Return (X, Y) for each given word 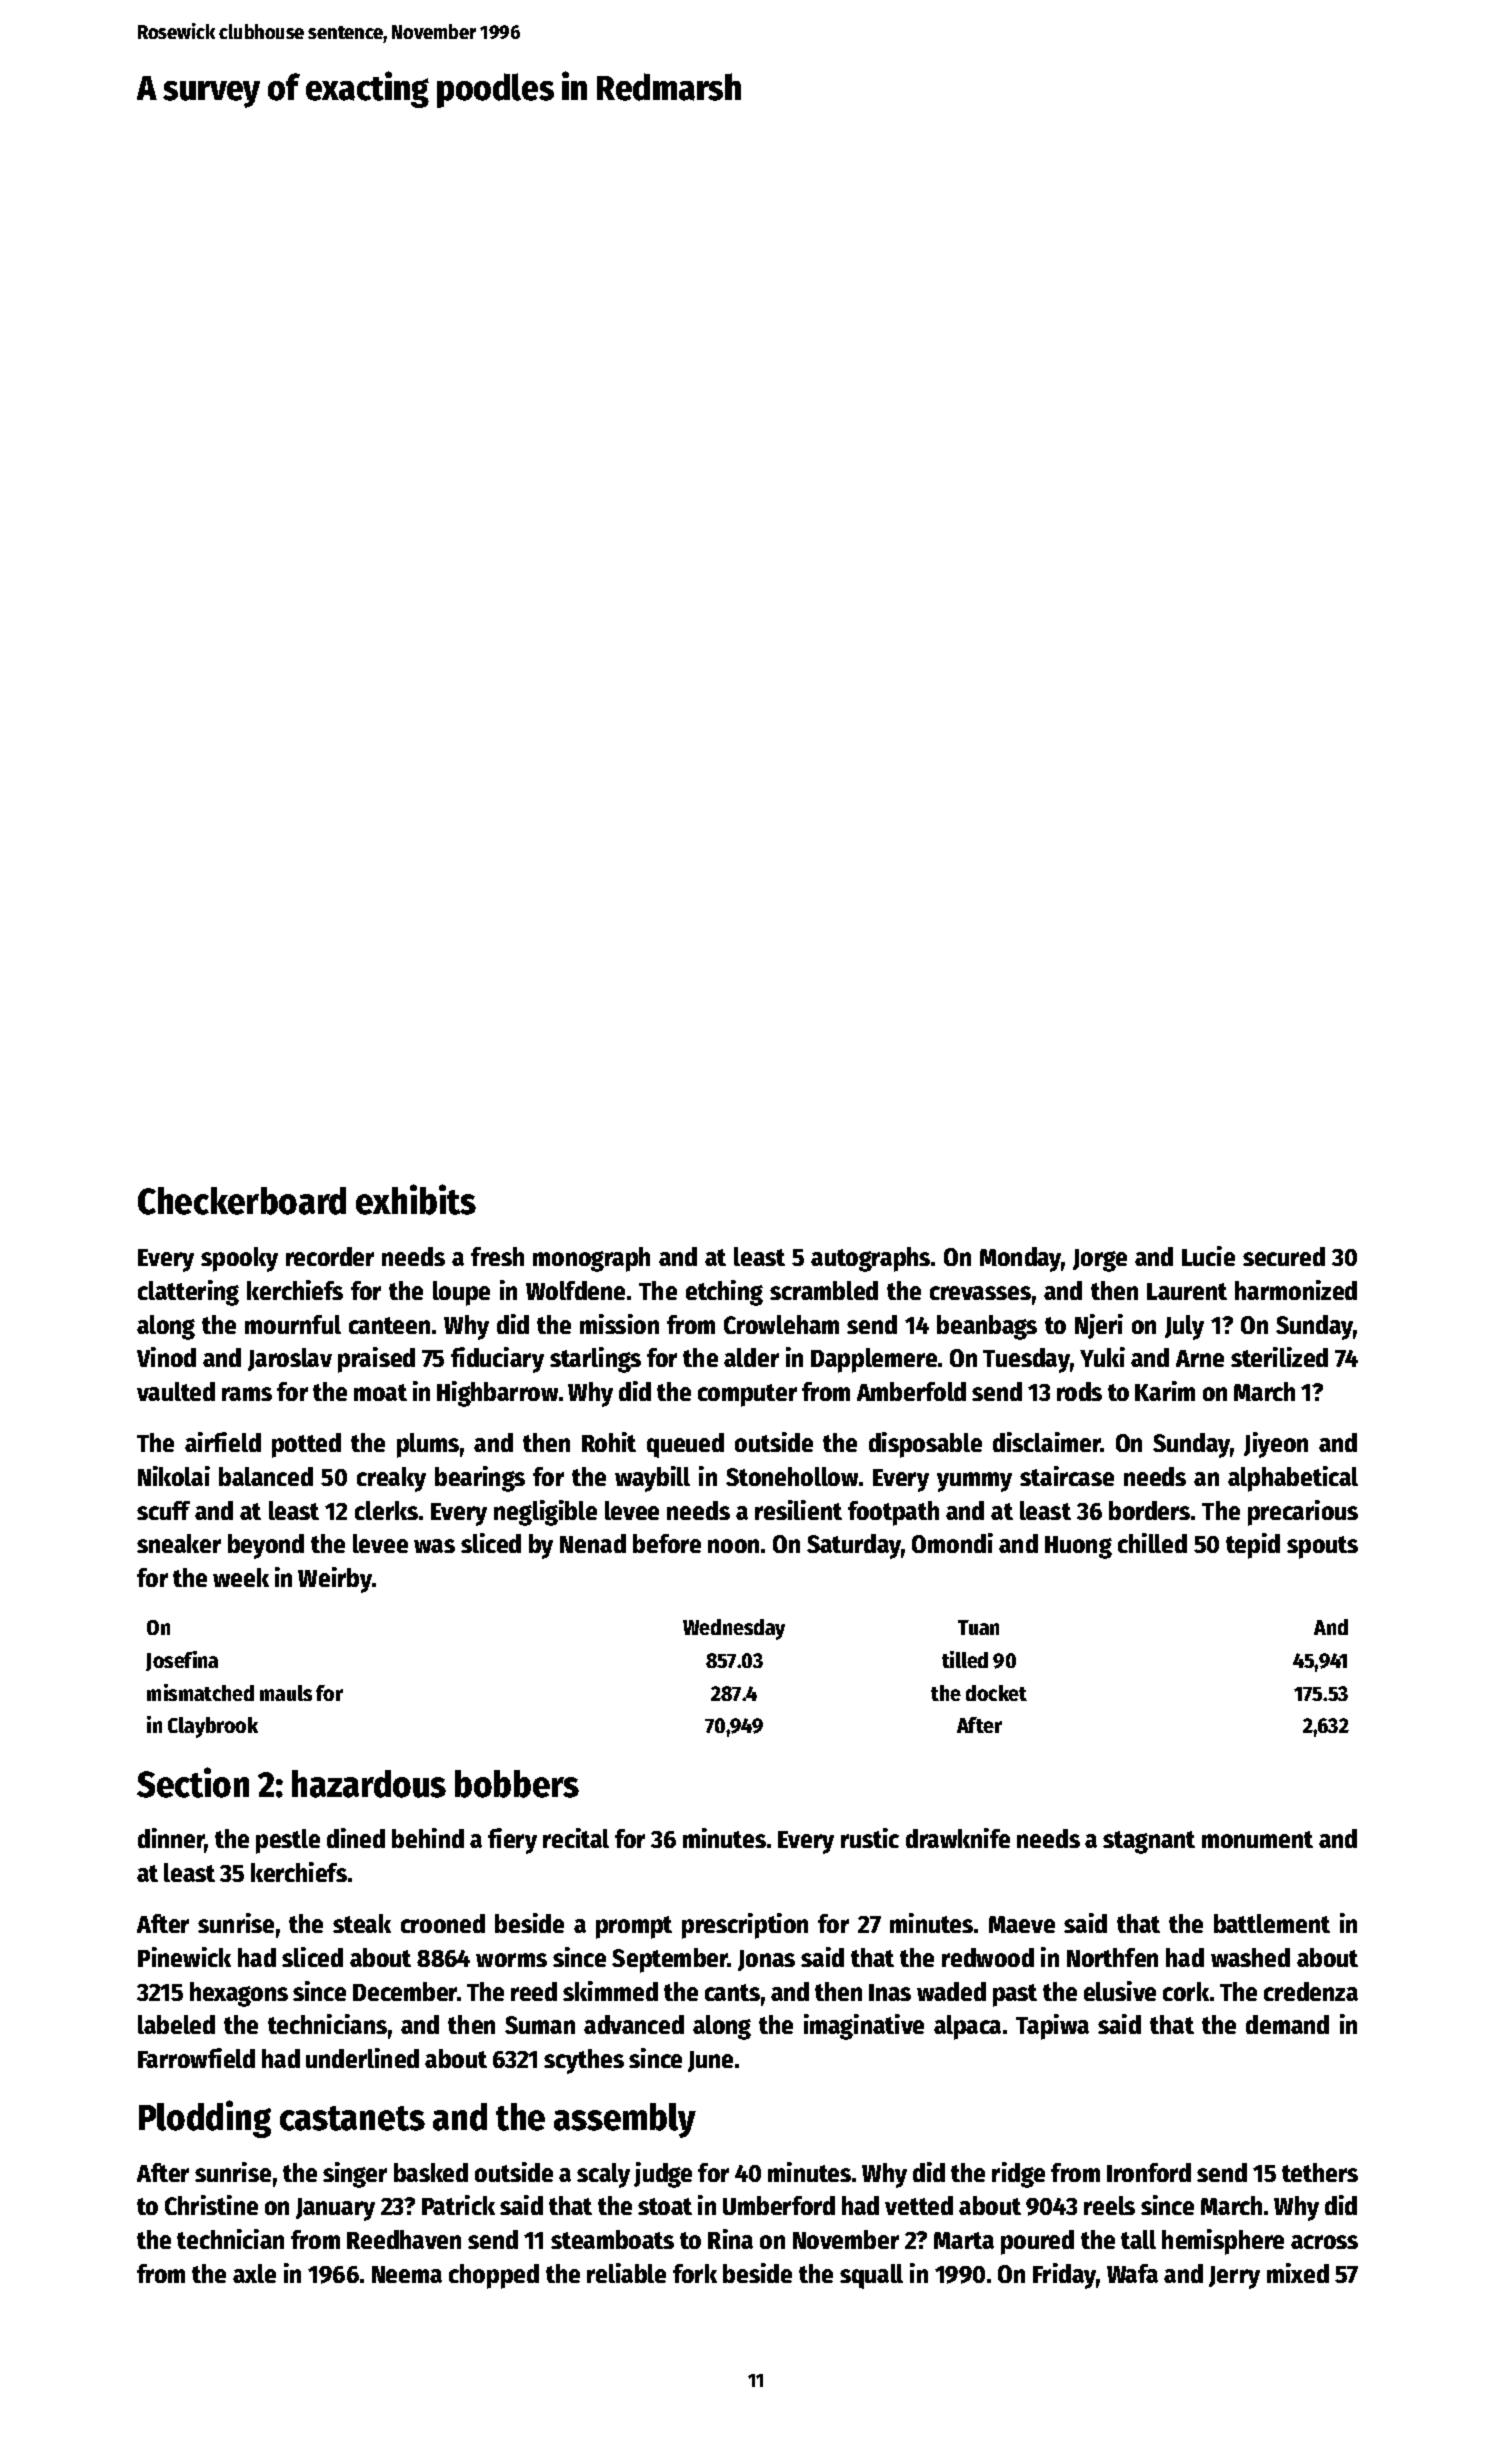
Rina (730, 2239)
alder (751, 1357)
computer (747, 1395)
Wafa (1132, 2273)
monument (1257, 1839)
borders (1149, 1510)
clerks (386, 1510)
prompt (634, 1927)
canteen (389, 1325)
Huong (1078, 1547)
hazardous (369, 1784)
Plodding (205, 2119)
